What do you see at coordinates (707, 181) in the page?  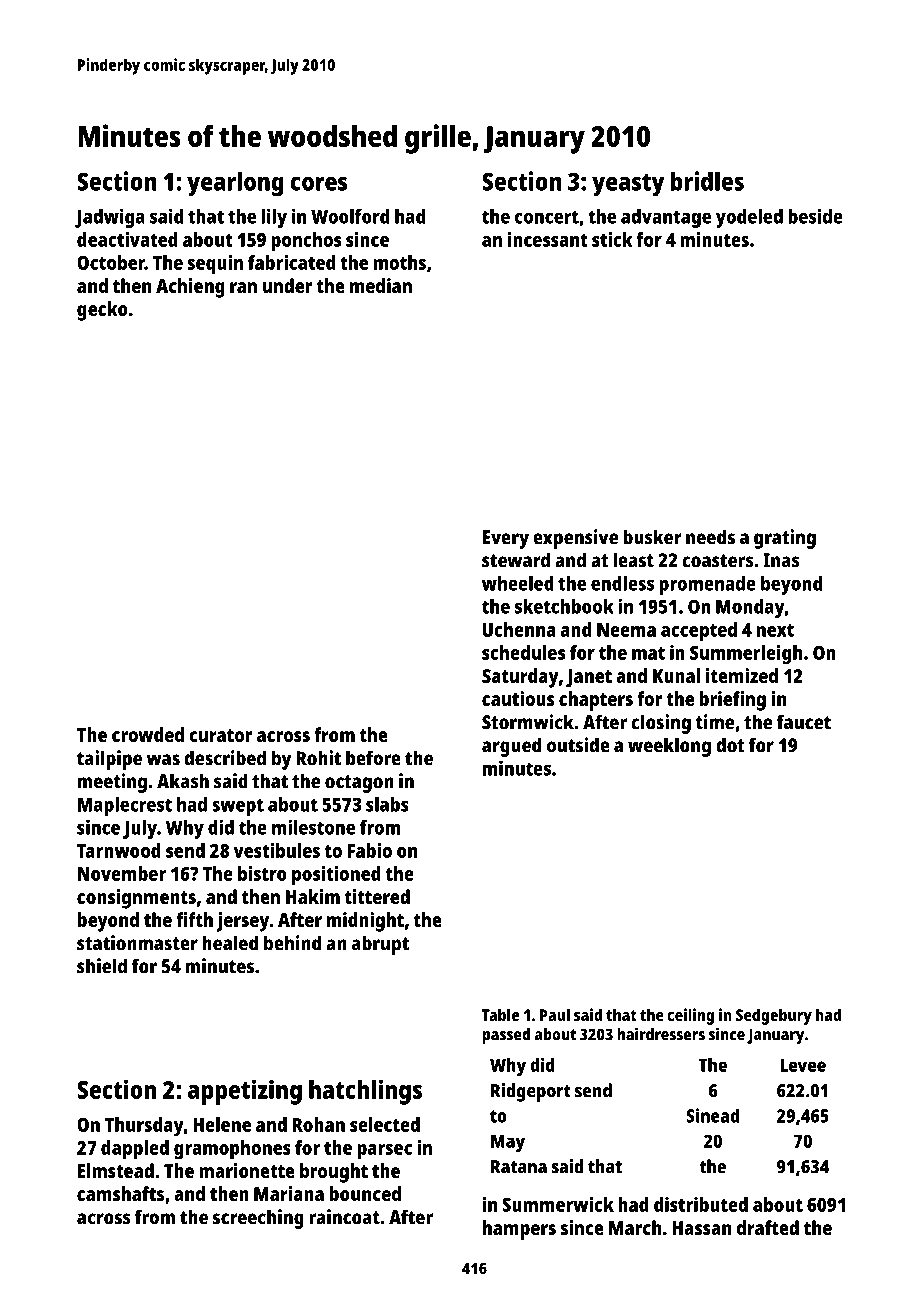 I see `bridles` at bounding box center [707, 181].
